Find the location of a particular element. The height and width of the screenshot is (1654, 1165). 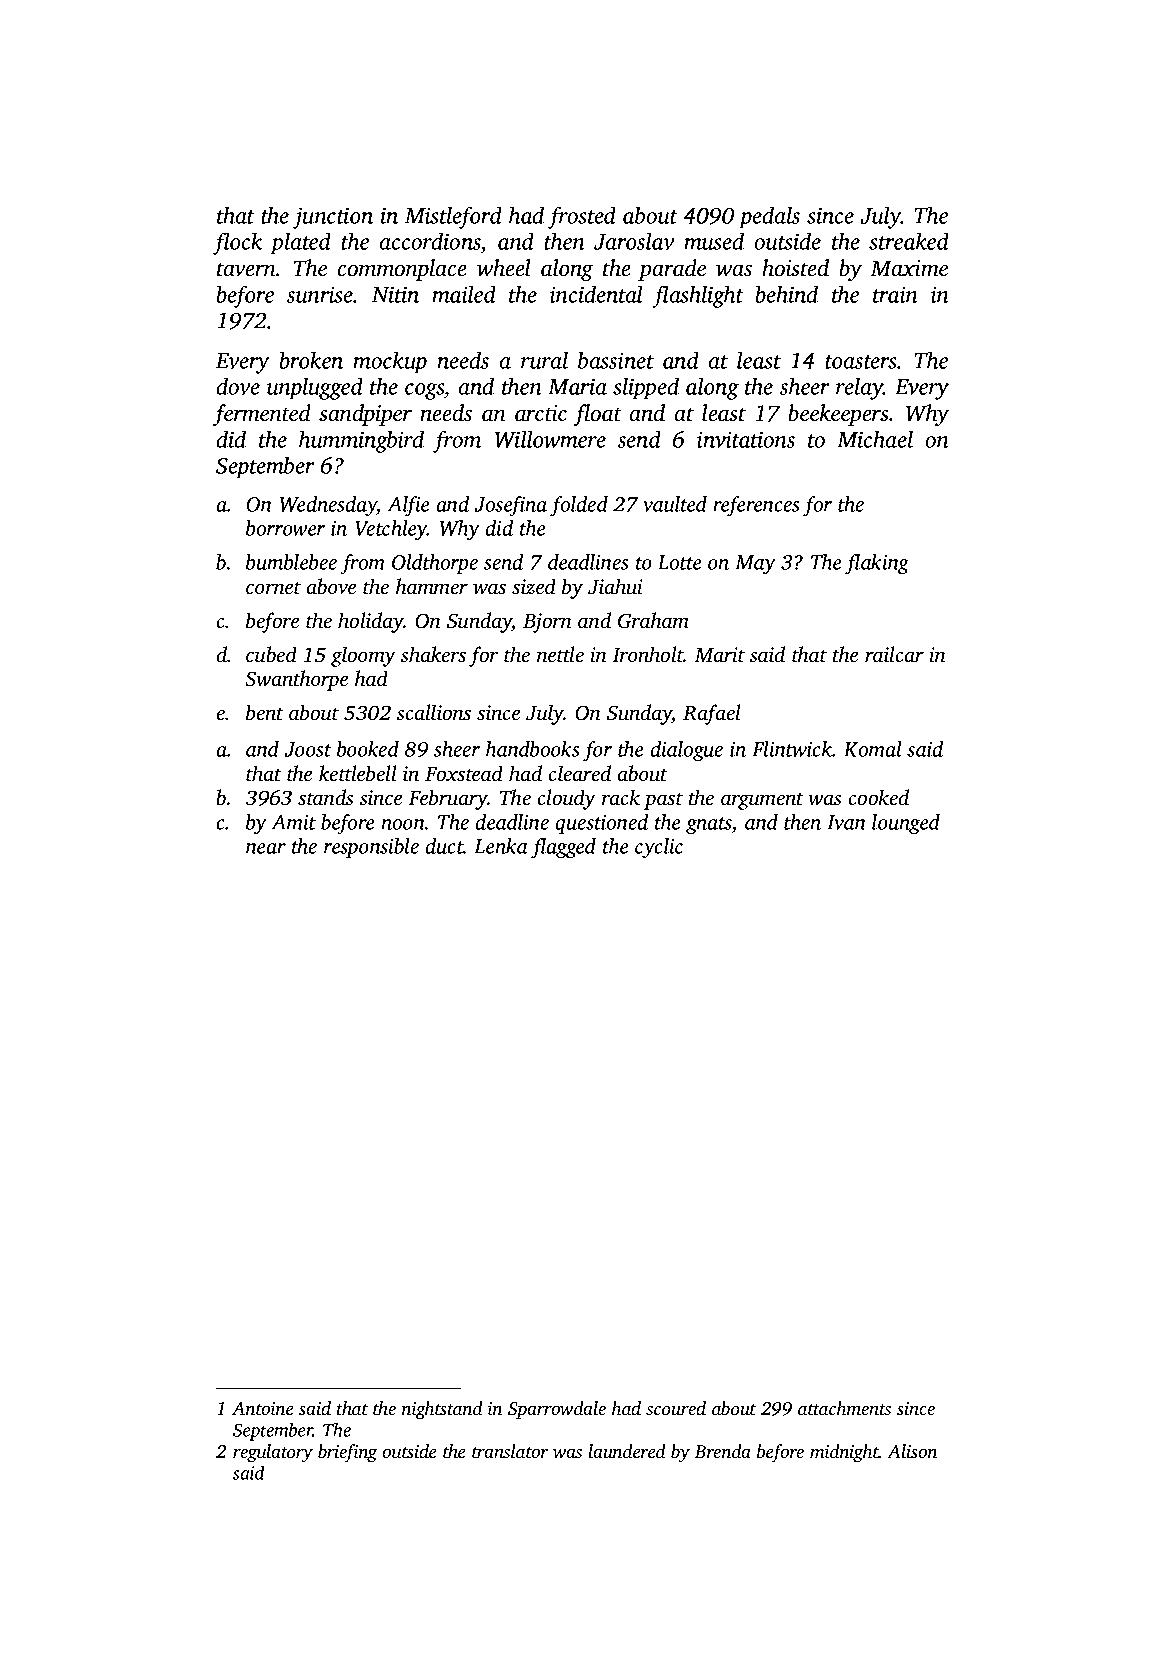

Sparrowdale is located at coordinates (557, 1410).
